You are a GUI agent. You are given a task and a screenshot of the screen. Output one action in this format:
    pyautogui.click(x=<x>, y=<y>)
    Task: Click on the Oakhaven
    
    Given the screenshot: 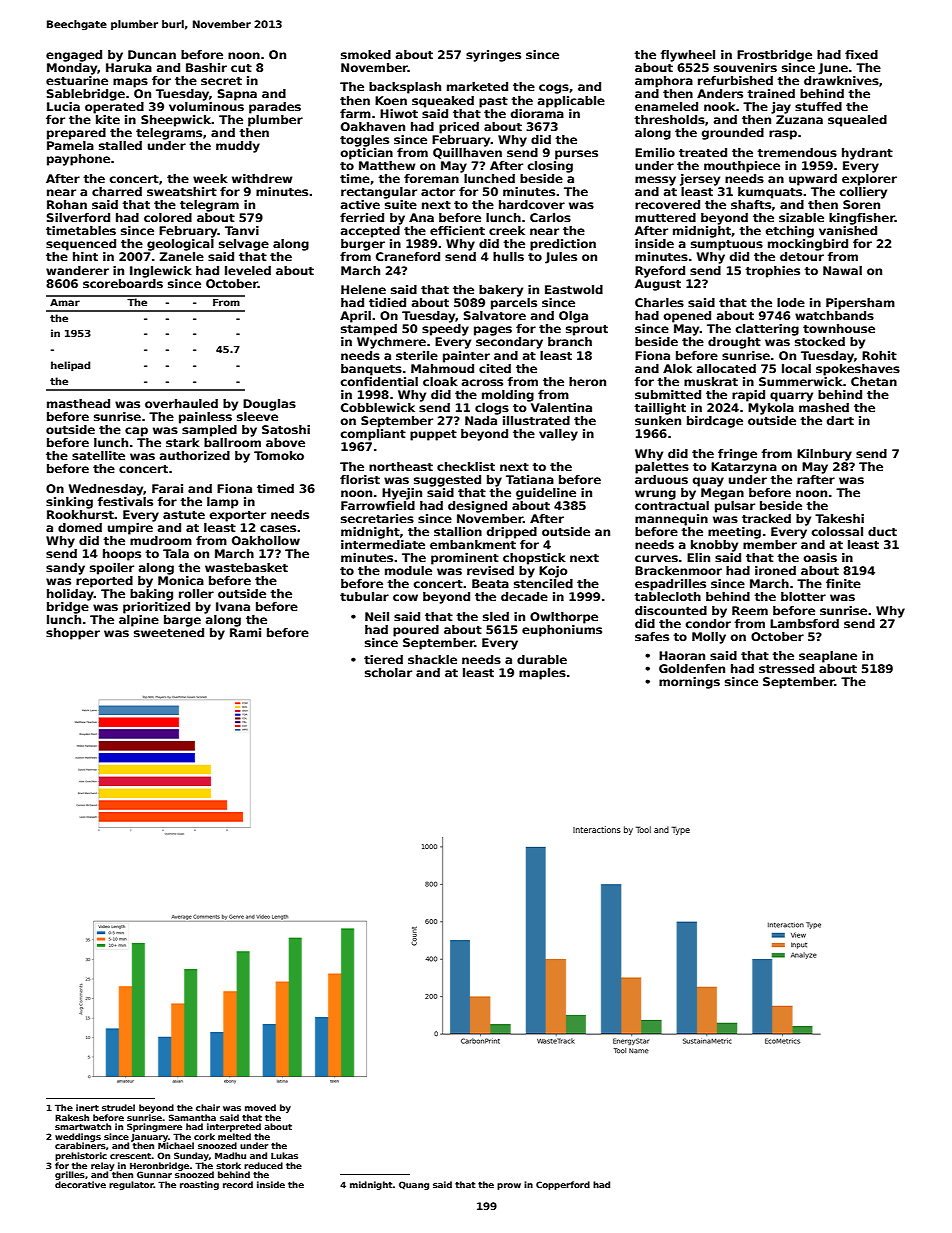 What is the action you would take?
    pyautogui.click(x=373, y=126)
